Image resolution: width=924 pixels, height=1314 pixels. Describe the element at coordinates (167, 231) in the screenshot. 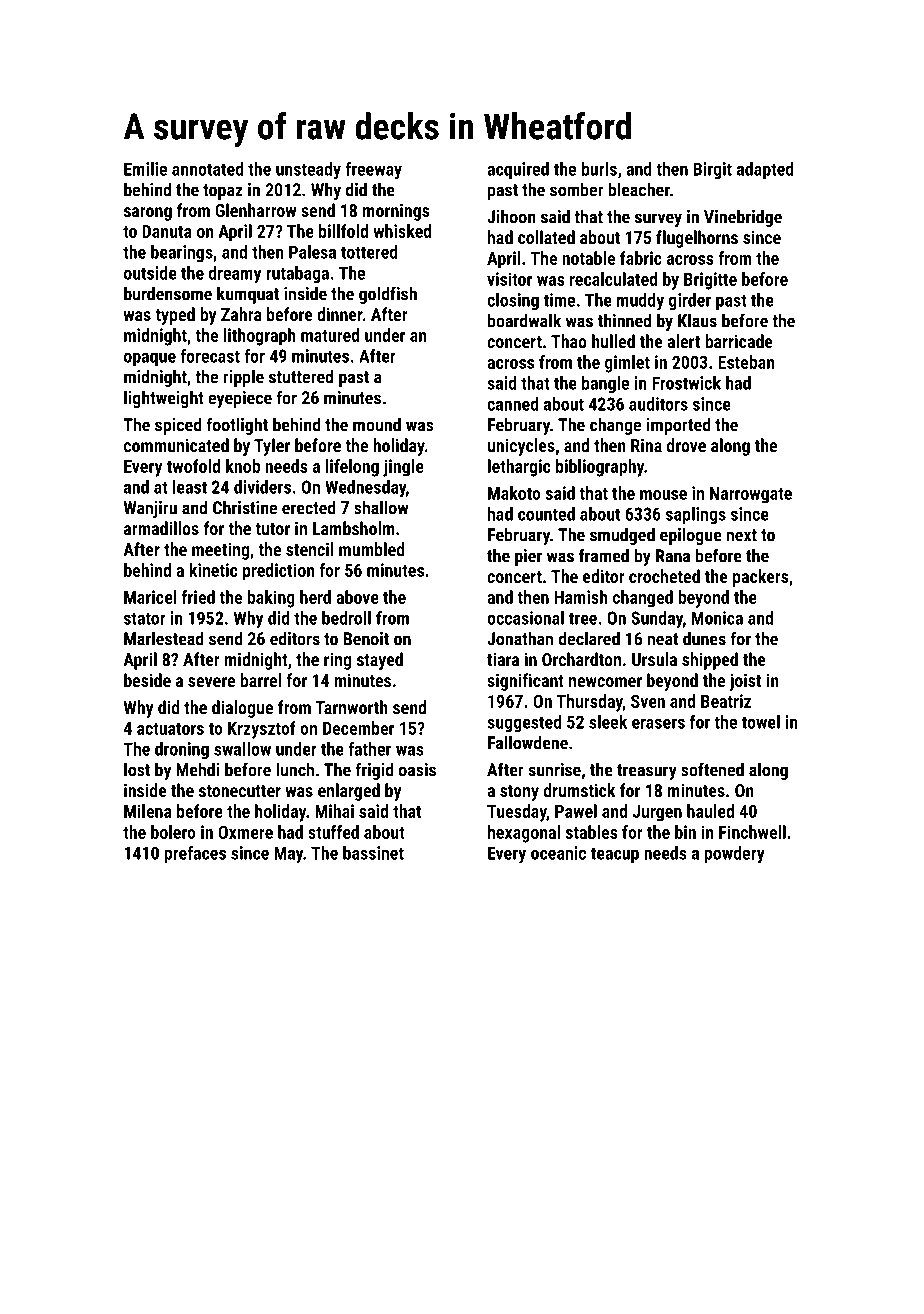

I see `Danuta` at that location.
